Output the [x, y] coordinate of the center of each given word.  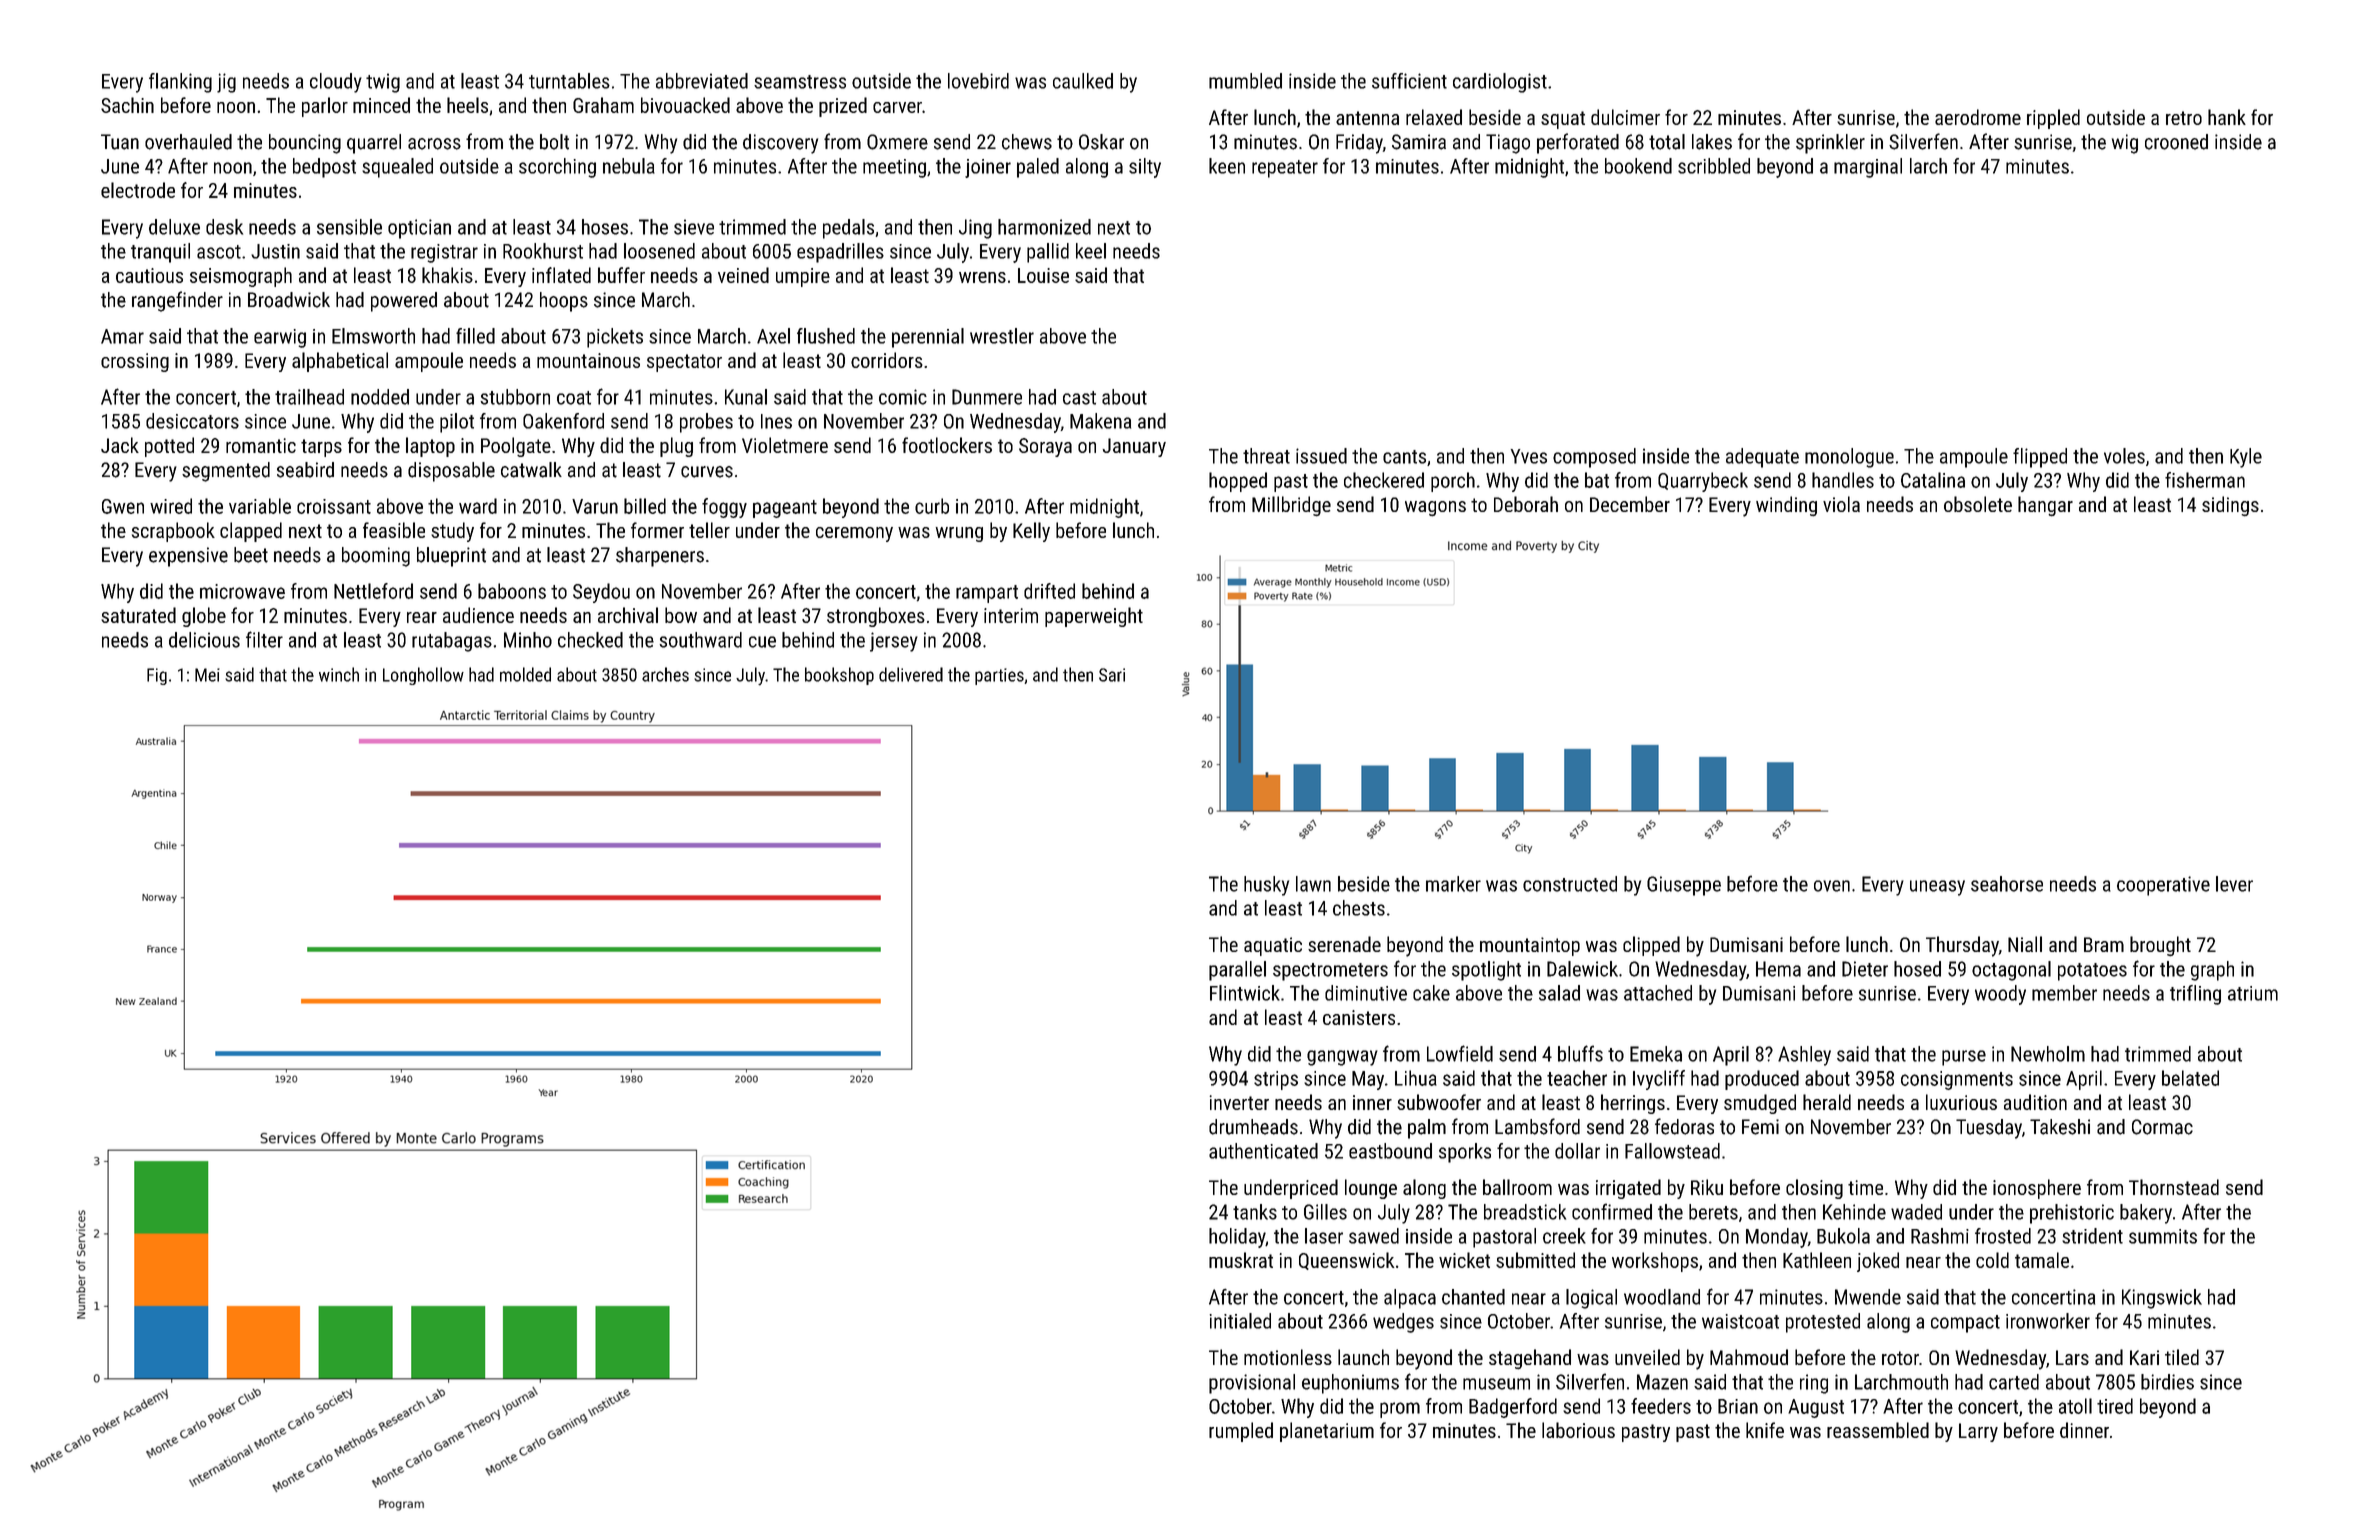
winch [339, 674]
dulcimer [1625, 117]
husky [1266, 886]
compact [1965, 1324]
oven [1832, 886]
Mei [207, 675]
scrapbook [173, 532]
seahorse [2007, 884]
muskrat [1241, 1260]
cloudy [336, 83]
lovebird [978, 81]
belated [2190, 1078]
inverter [1239, 1102]
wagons [1435, 508]
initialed [1240, 1321]
